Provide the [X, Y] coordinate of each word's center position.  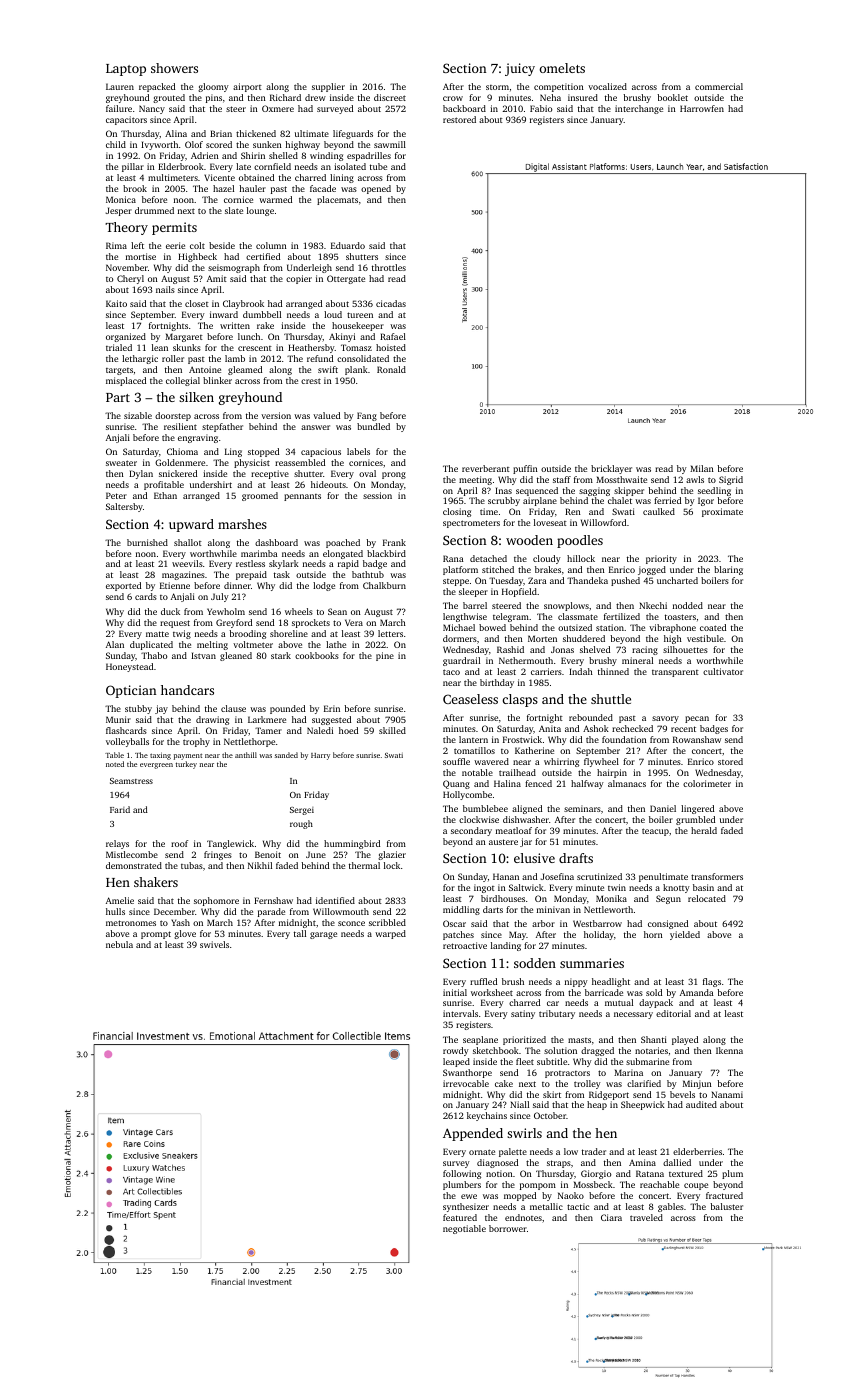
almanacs [627, 783]
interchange [639, 109]
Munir [118, 719]
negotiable [464, 1229]
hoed [348, 730]
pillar [133, 167]
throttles [389, 267]
